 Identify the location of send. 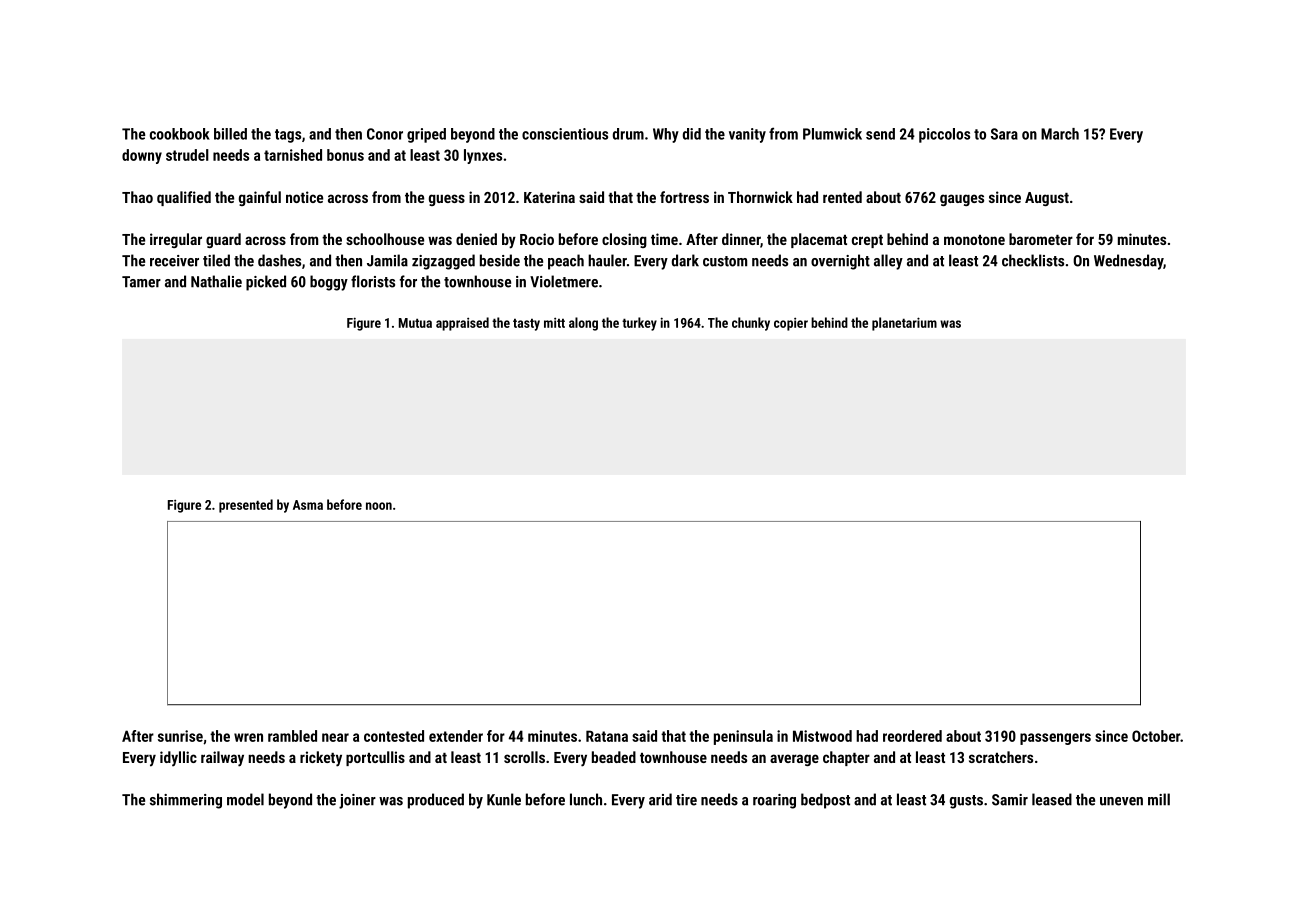
(880, 134).
